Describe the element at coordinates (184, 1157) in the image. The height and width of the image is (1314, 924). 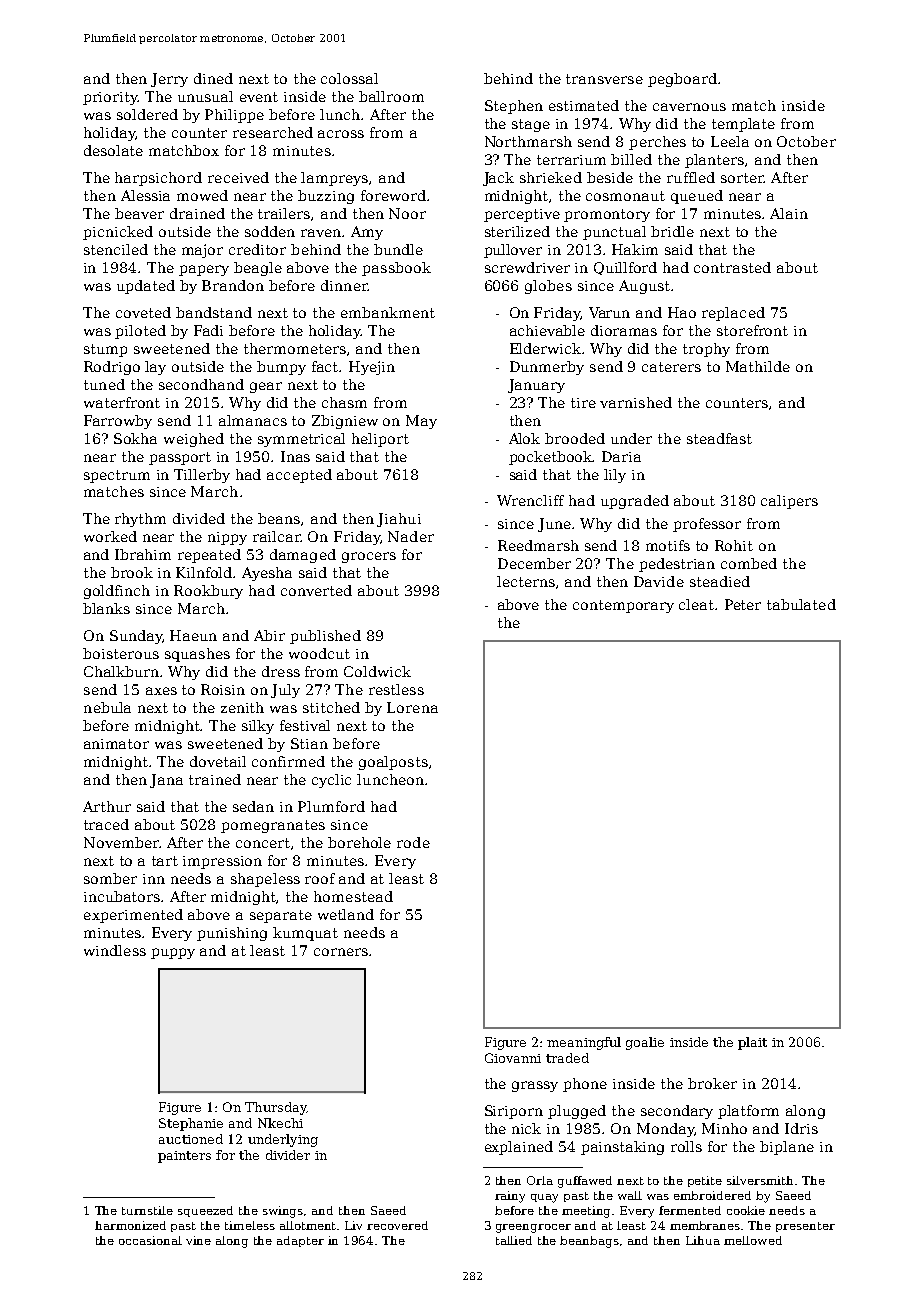
I see `painters` at that location.
